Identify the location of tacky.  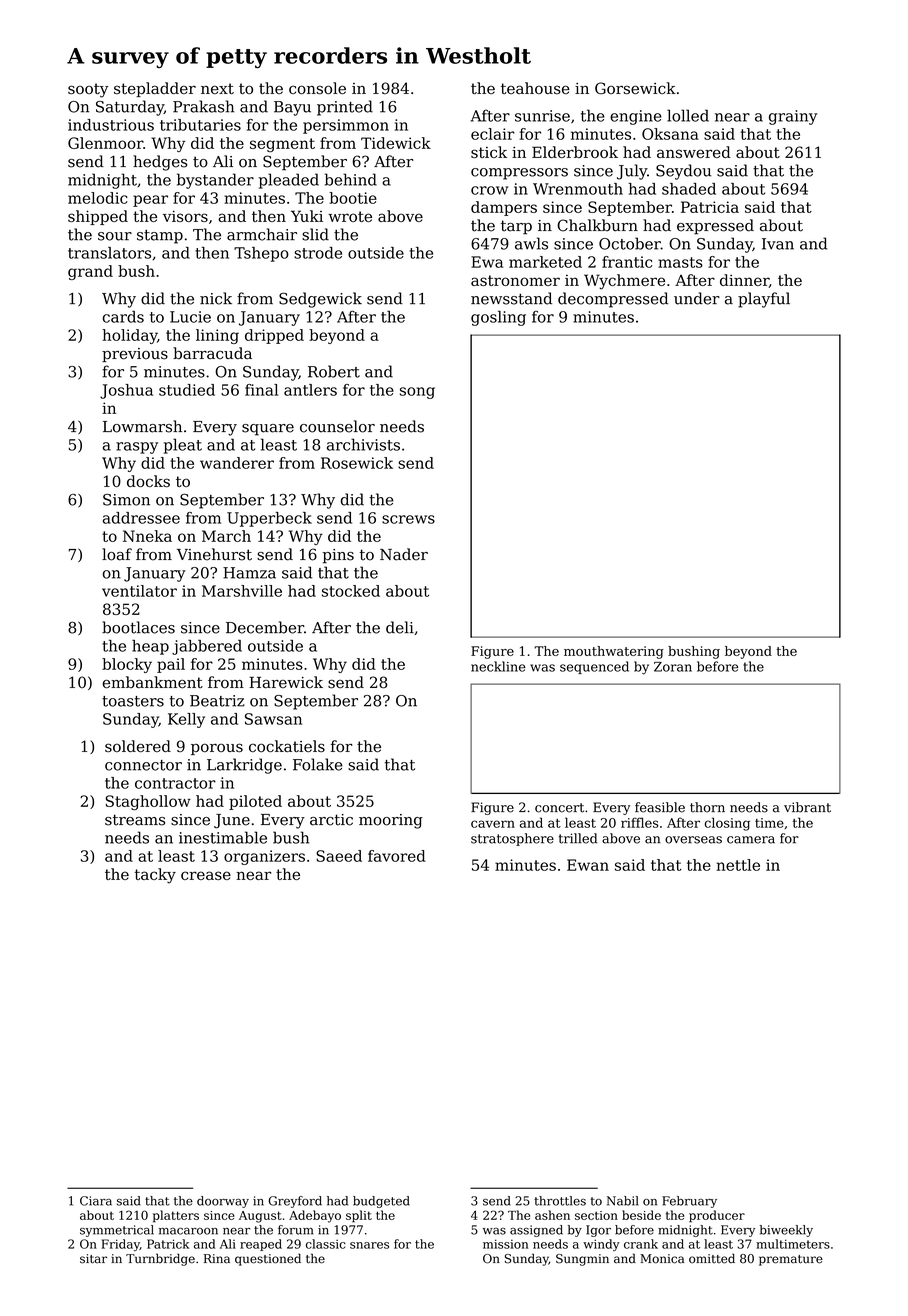
(155, 876).
